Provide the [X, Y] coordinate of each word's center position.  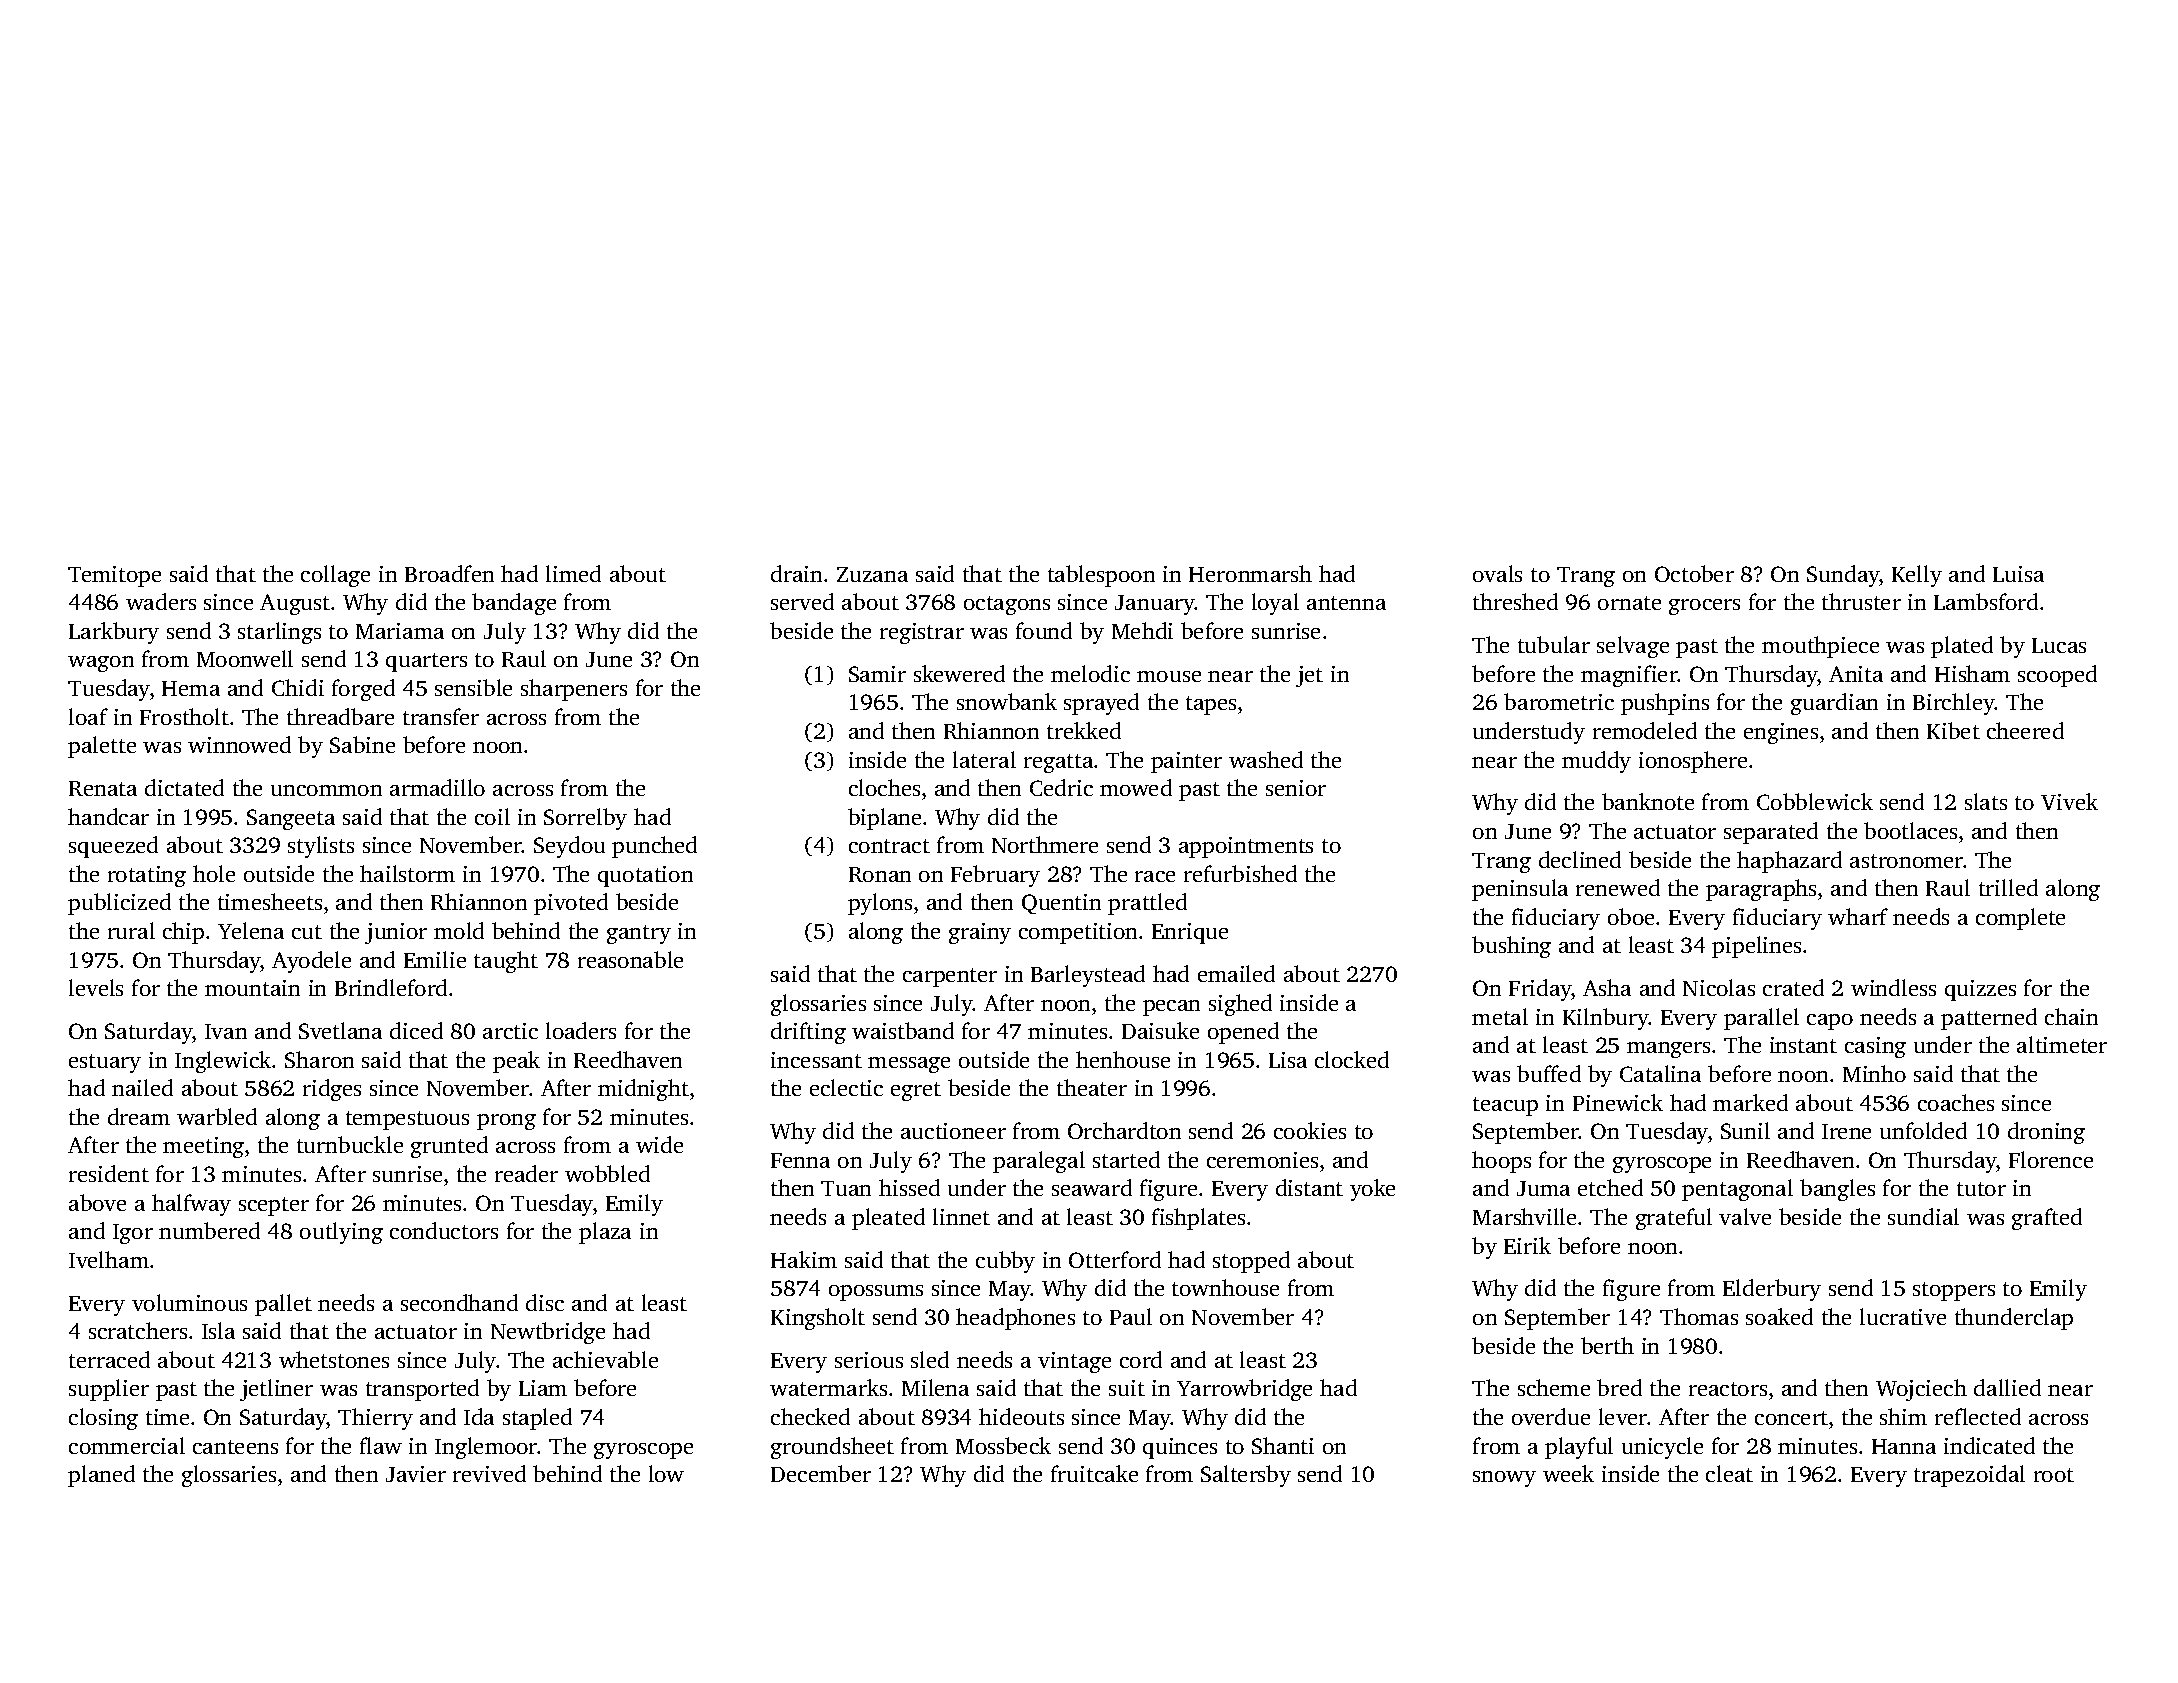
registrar [922, 633]
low [666, 1473]
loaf [88, 716]
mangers [1668, 1050]
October [1694, 573]
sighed [1240, 1005]
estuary [105, 1063]
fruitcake [1094, 1473]
